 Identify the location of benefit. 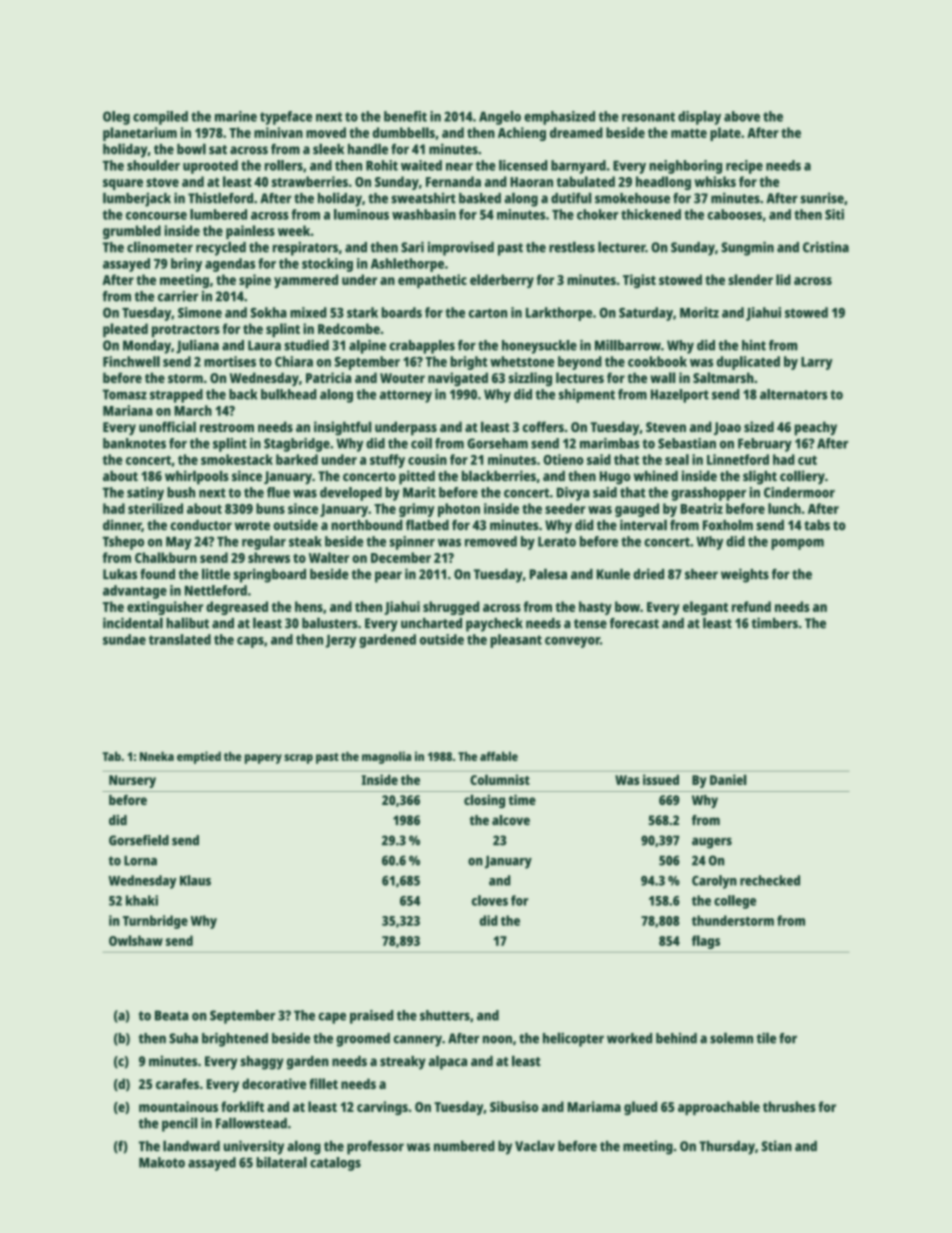
(405, 116).
